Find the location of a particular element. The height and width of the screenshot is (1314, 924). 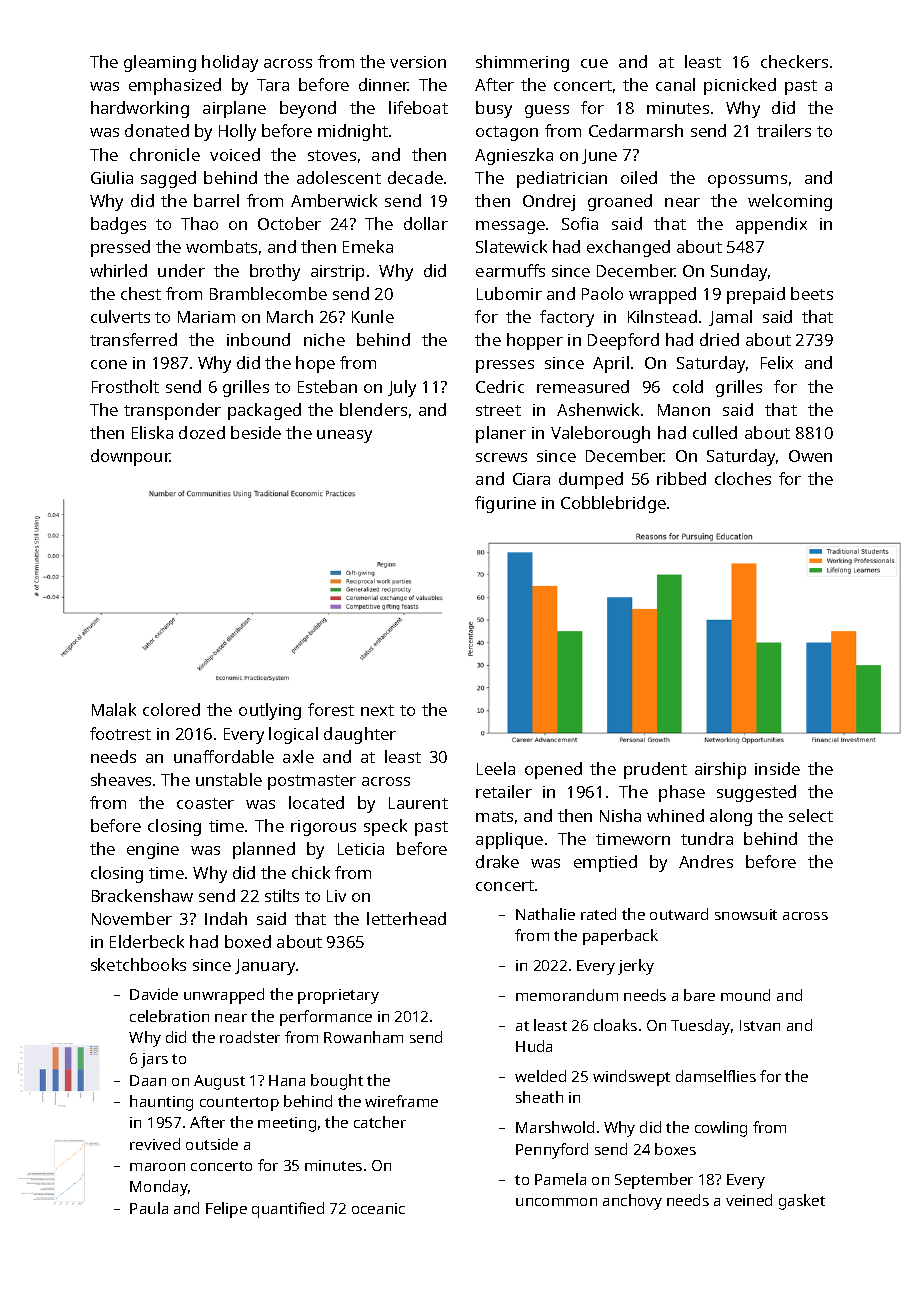

gleaming is located at coordinates (160, 63).
